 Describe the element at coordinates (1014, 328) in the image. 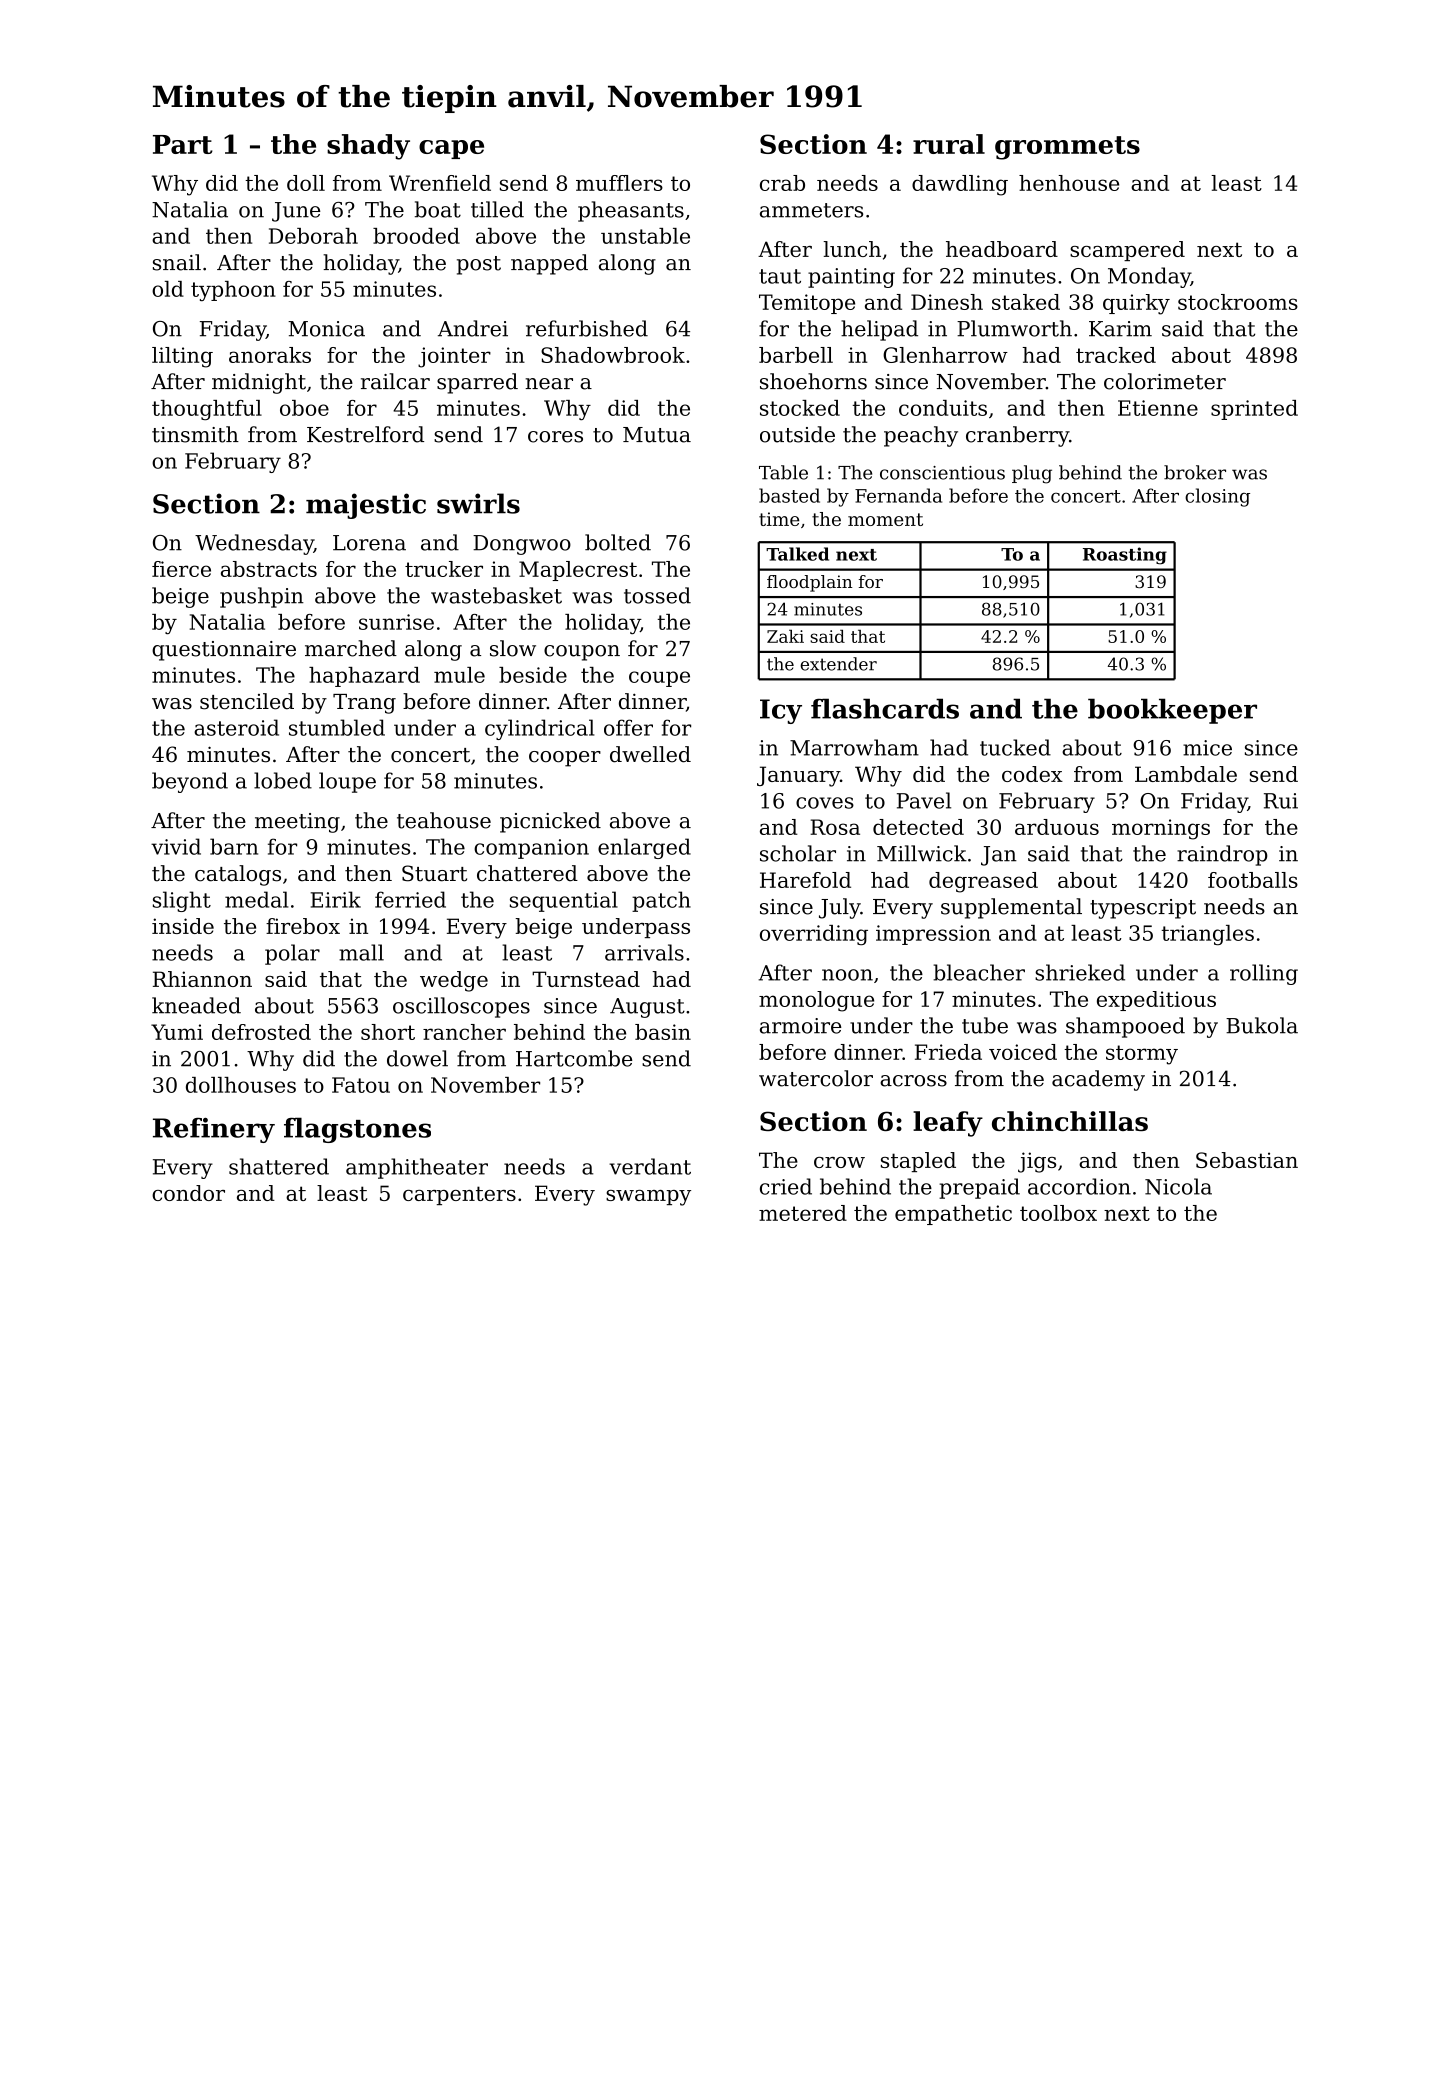

I see `Plumworth` at that location.
